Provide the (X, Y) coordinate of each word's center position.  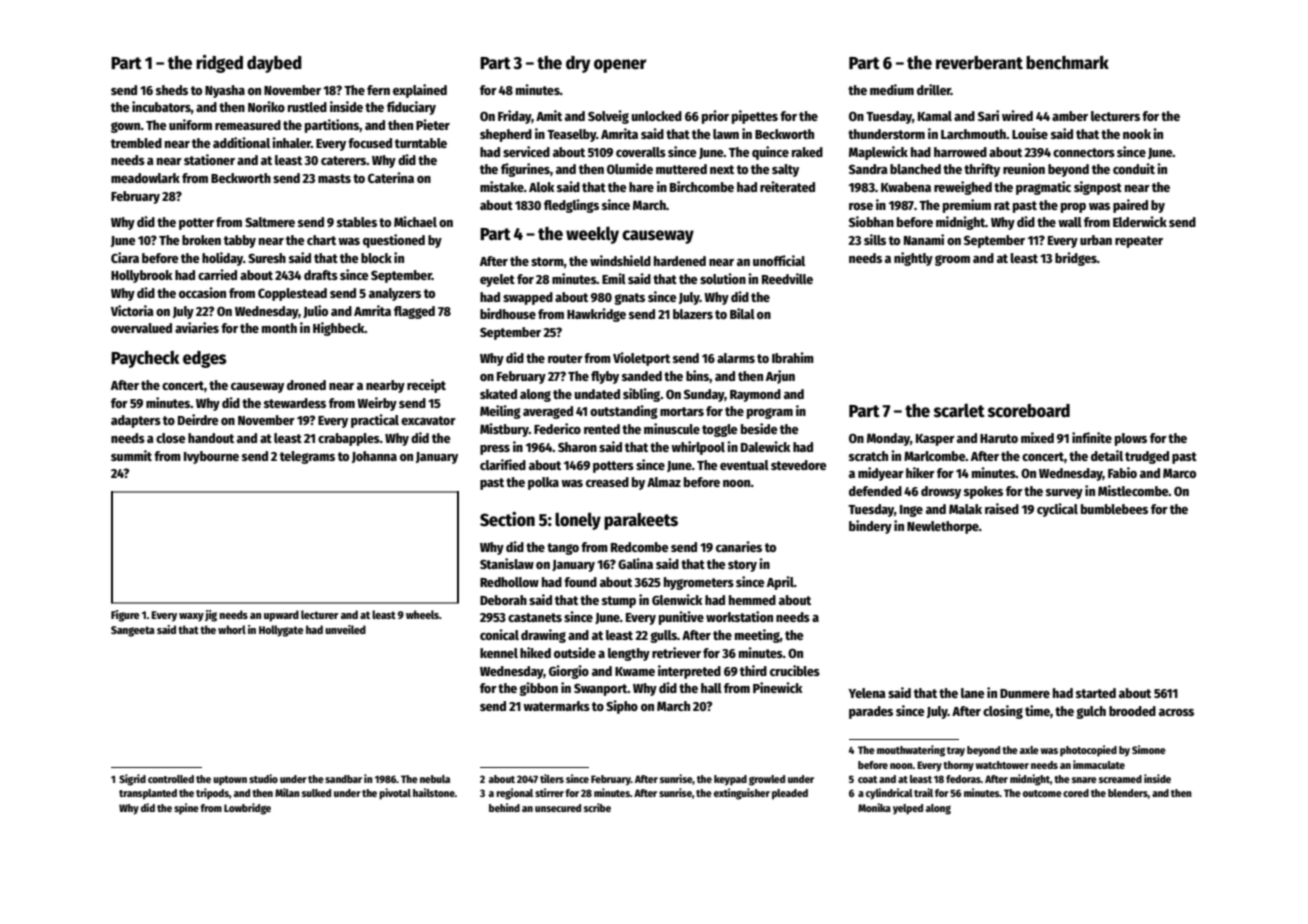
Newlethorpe (943, 527)
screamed (1120, 779)
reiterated (787, 186)
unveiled (345, 629)
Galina (635, 563)
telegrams (307, 457)
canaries (739, 546)
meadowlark (145, 178)
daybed (274, 64)
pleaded (790, 794)
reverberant (979, 63)
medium (892, 89)
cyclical (1057, 510)
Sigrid (132, 780)
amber (1070, 116)
